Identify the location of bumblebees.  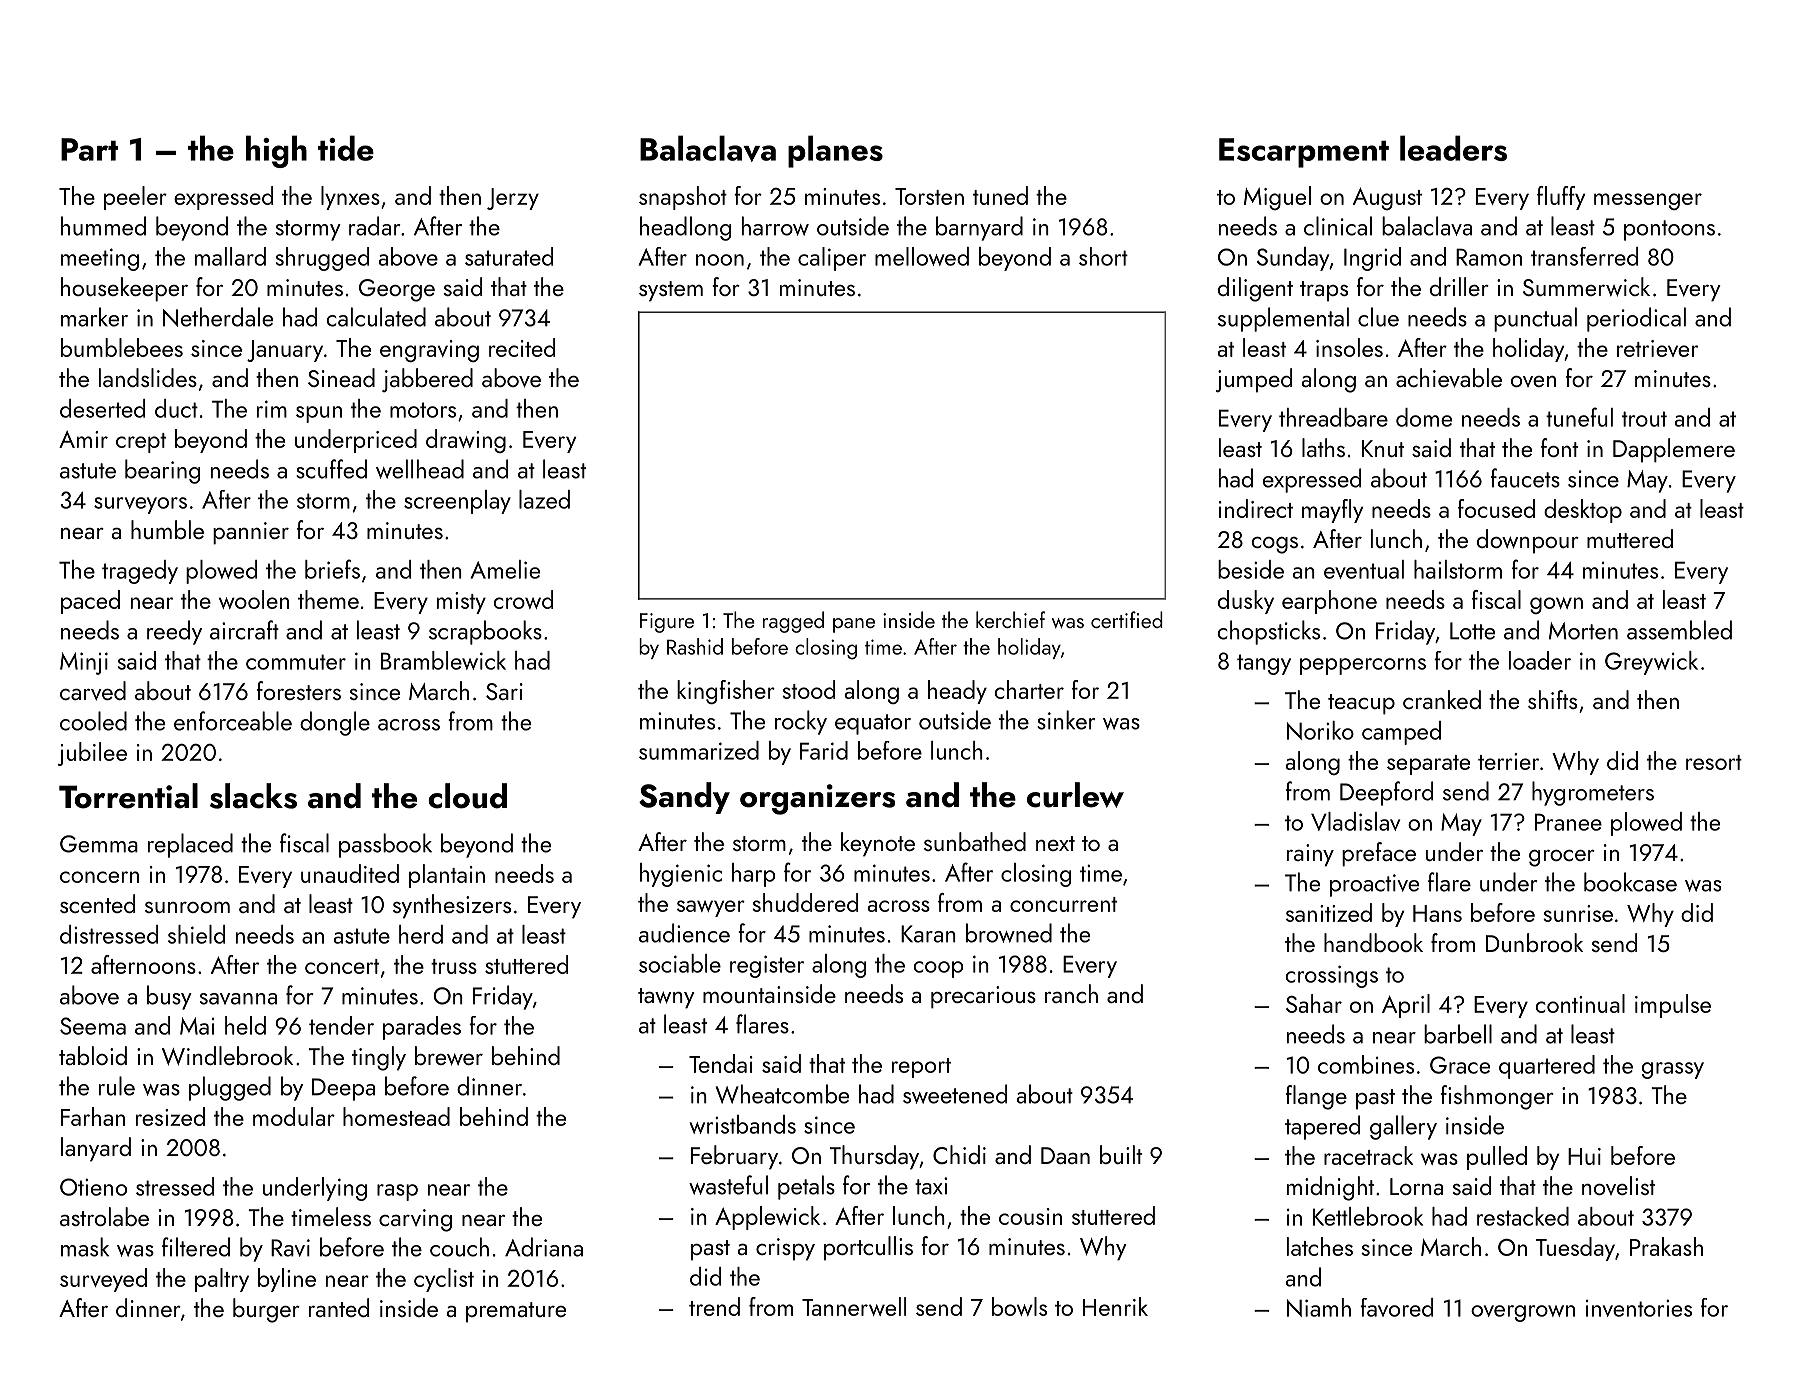
(122, 347).
